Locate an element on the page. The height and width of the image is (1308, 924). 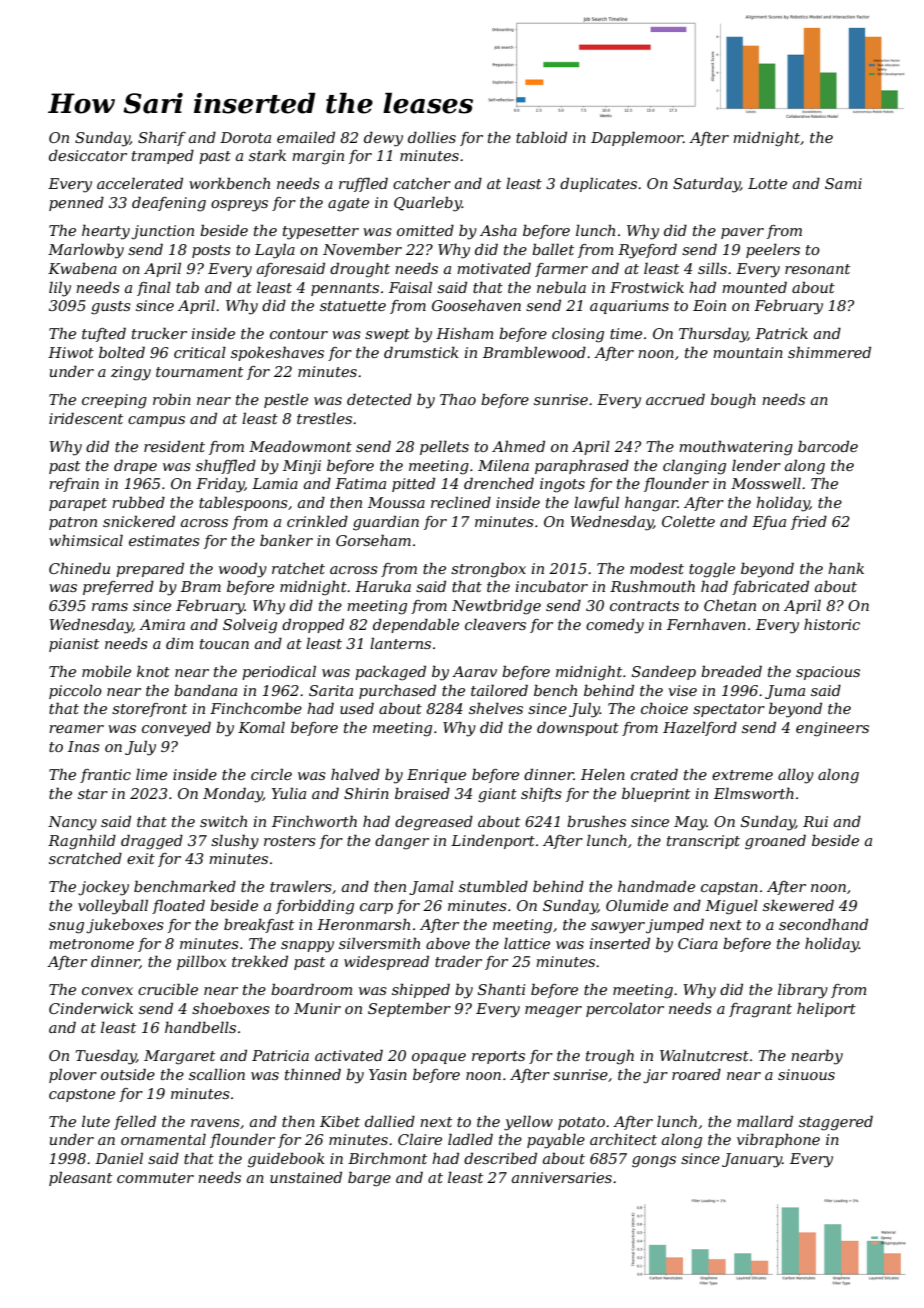
resonant is located at coordinates (817, 269).
